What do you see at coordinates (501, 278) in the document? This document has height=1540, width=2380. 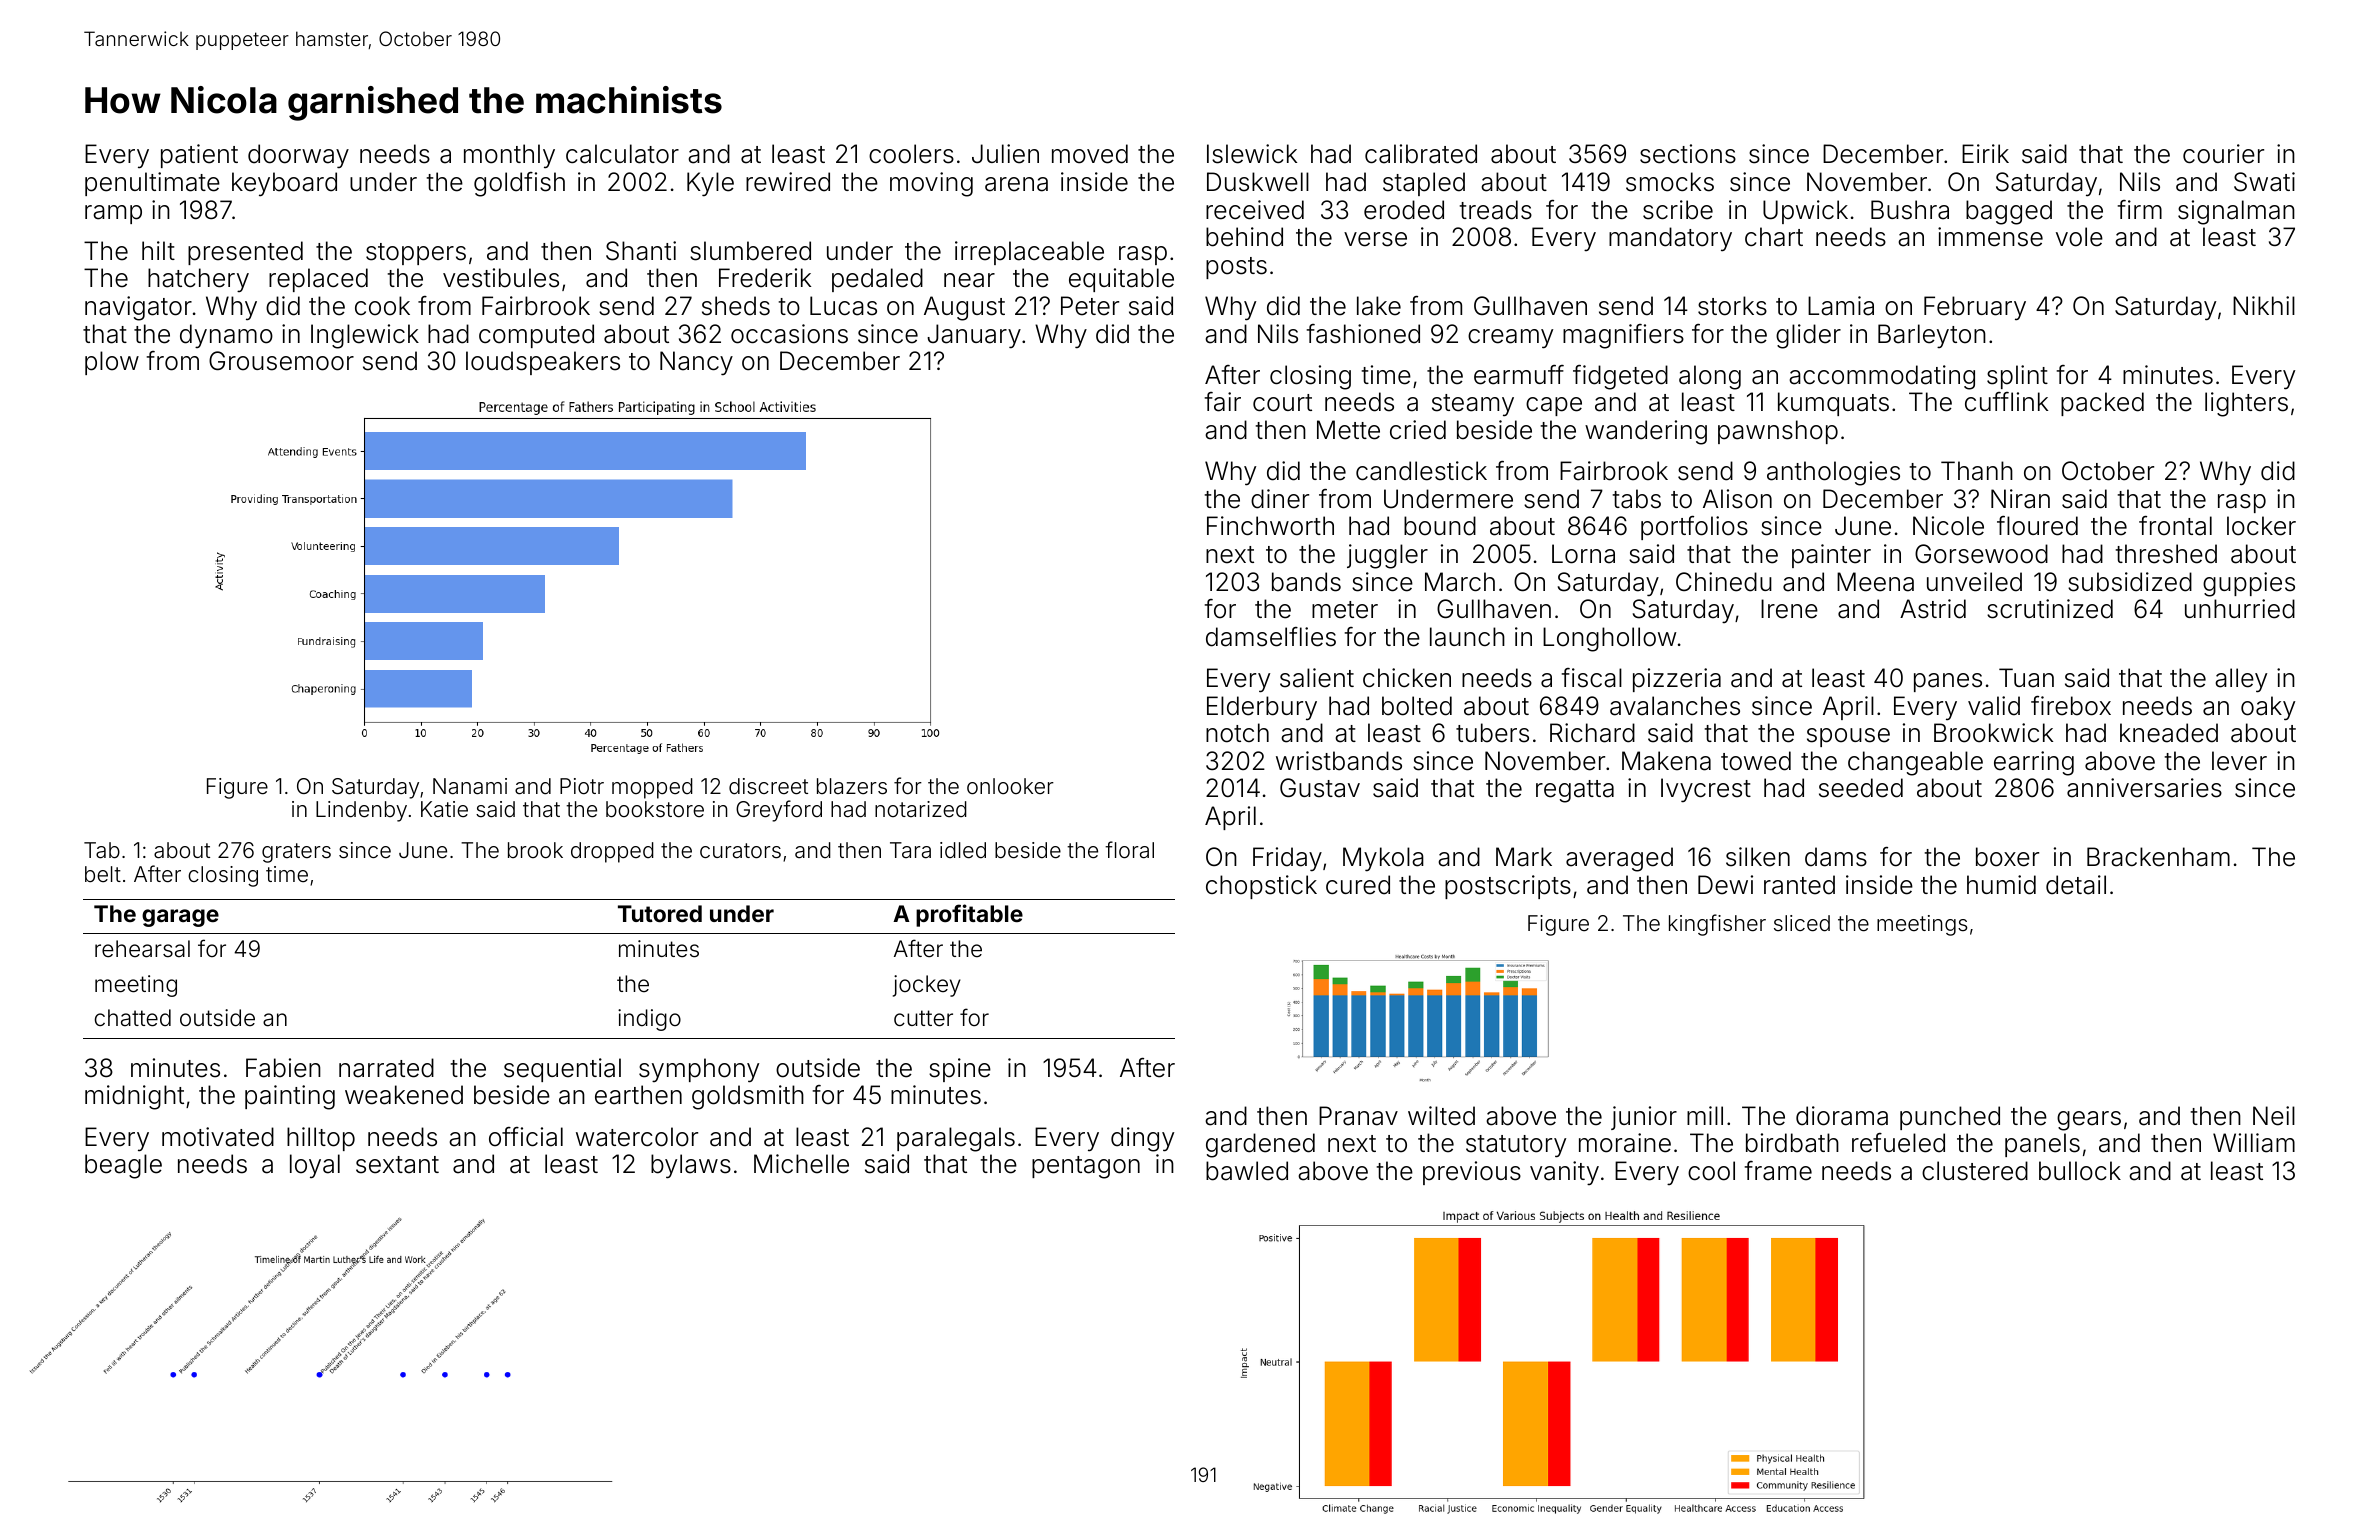 I see `vestibules` at bounding box center [501, 278].
